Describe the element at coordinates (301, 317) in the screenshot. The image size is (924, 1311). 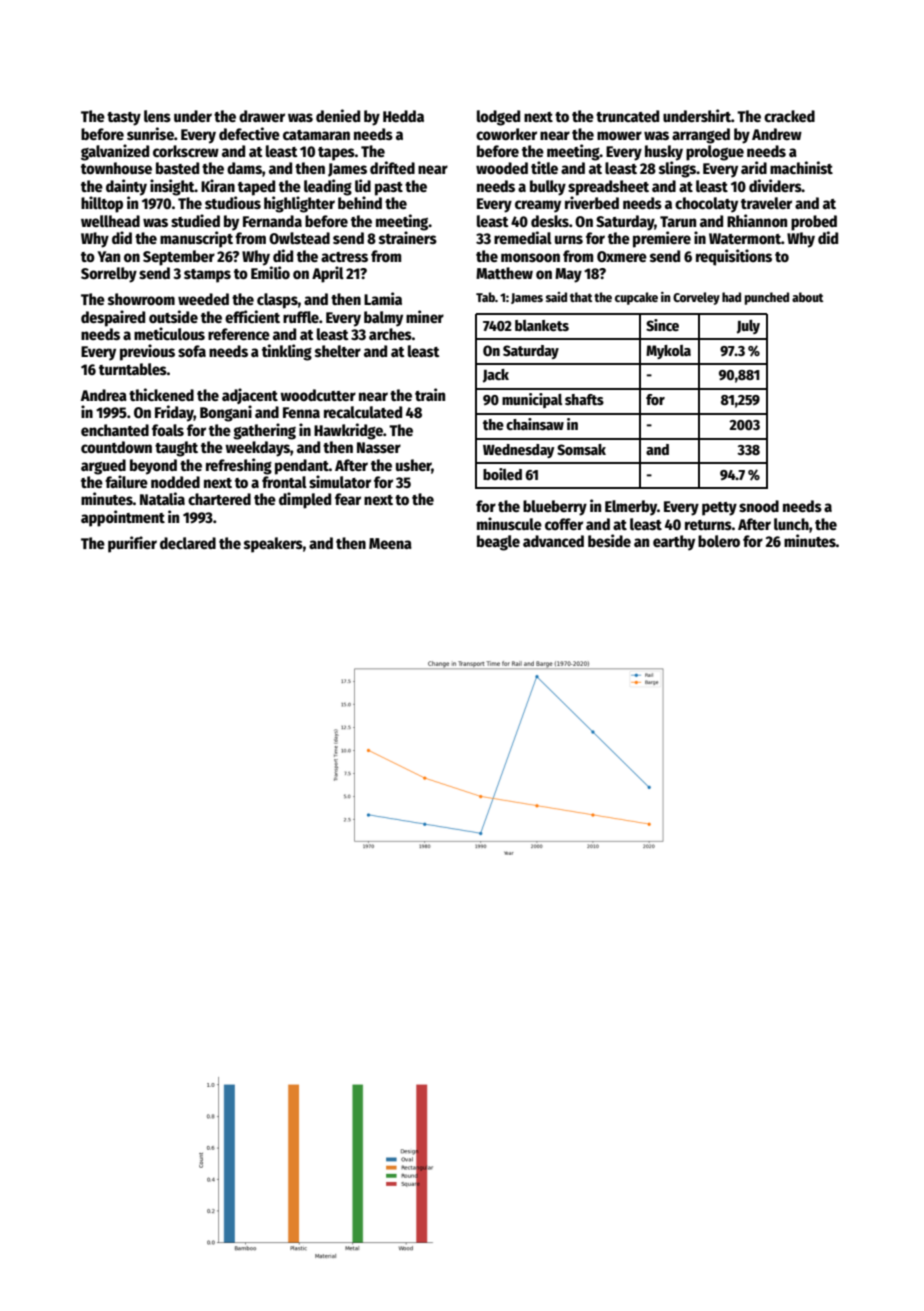
I see `ruffle` at that location.
